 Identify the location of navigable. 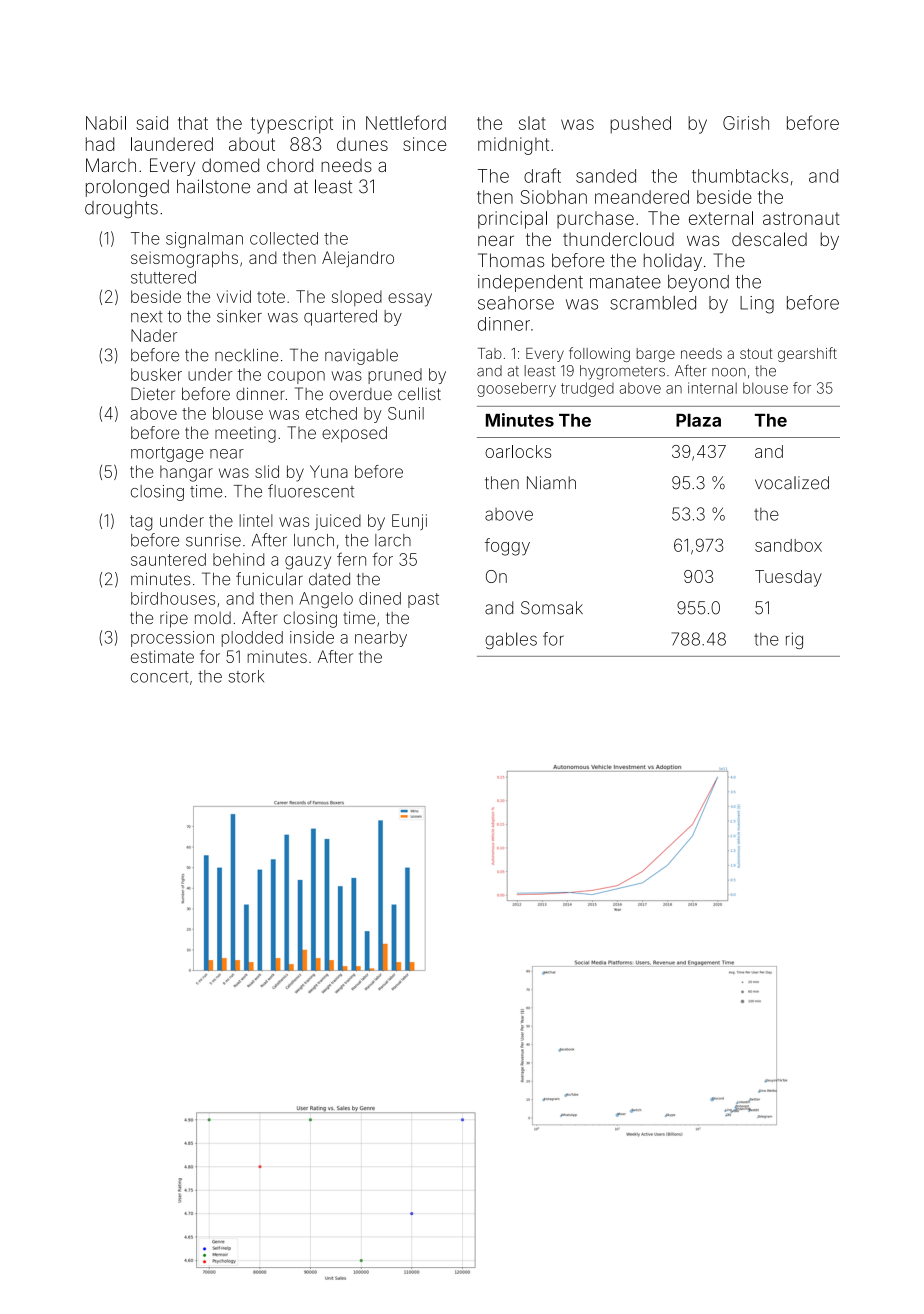
(361, 357).
